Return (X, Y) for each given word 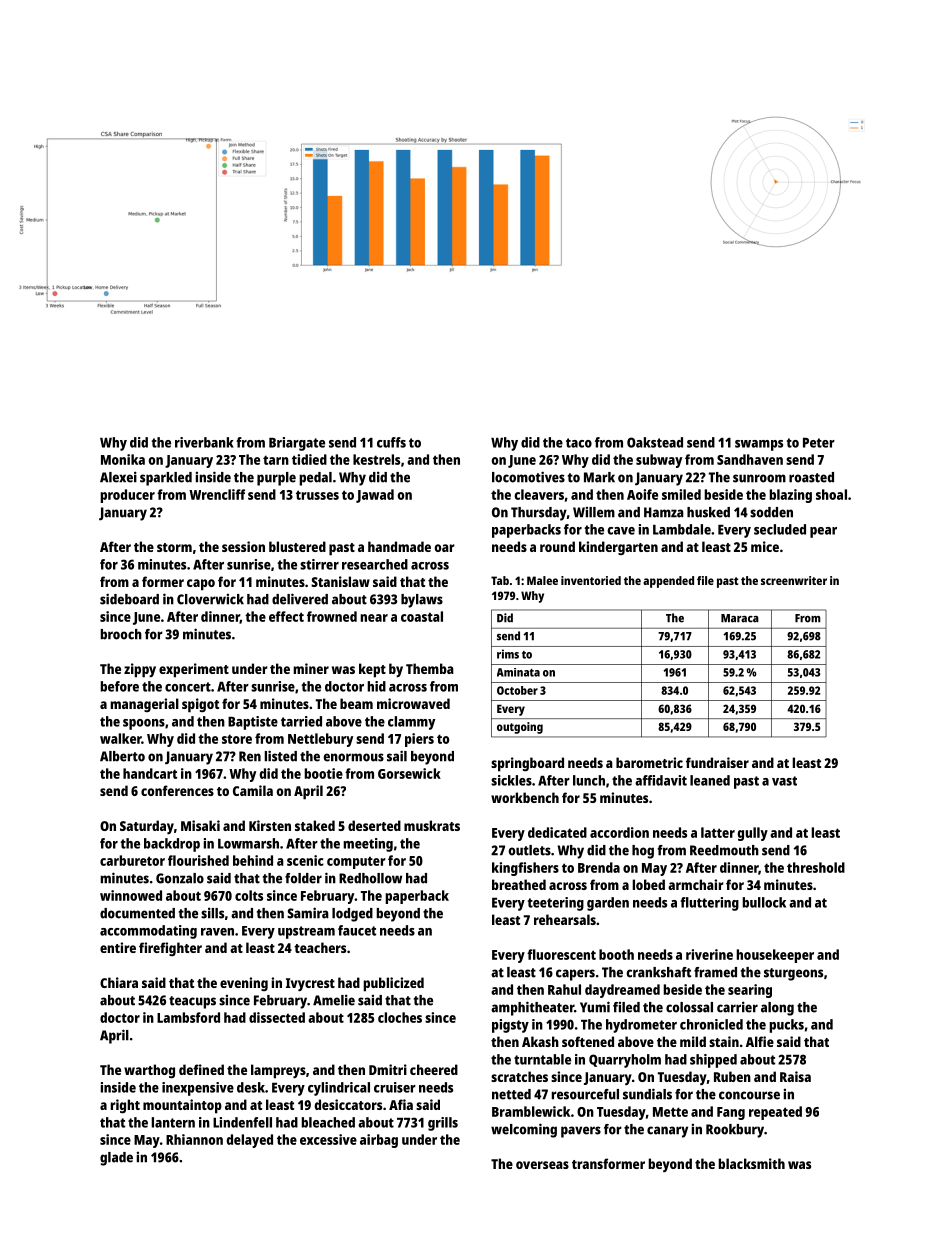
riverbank (204, 442)
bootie (323, 773)
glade (116, 1159)
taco (579, 443)
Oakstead (655, 442)
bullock (764, 902)
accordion (619, 832)
